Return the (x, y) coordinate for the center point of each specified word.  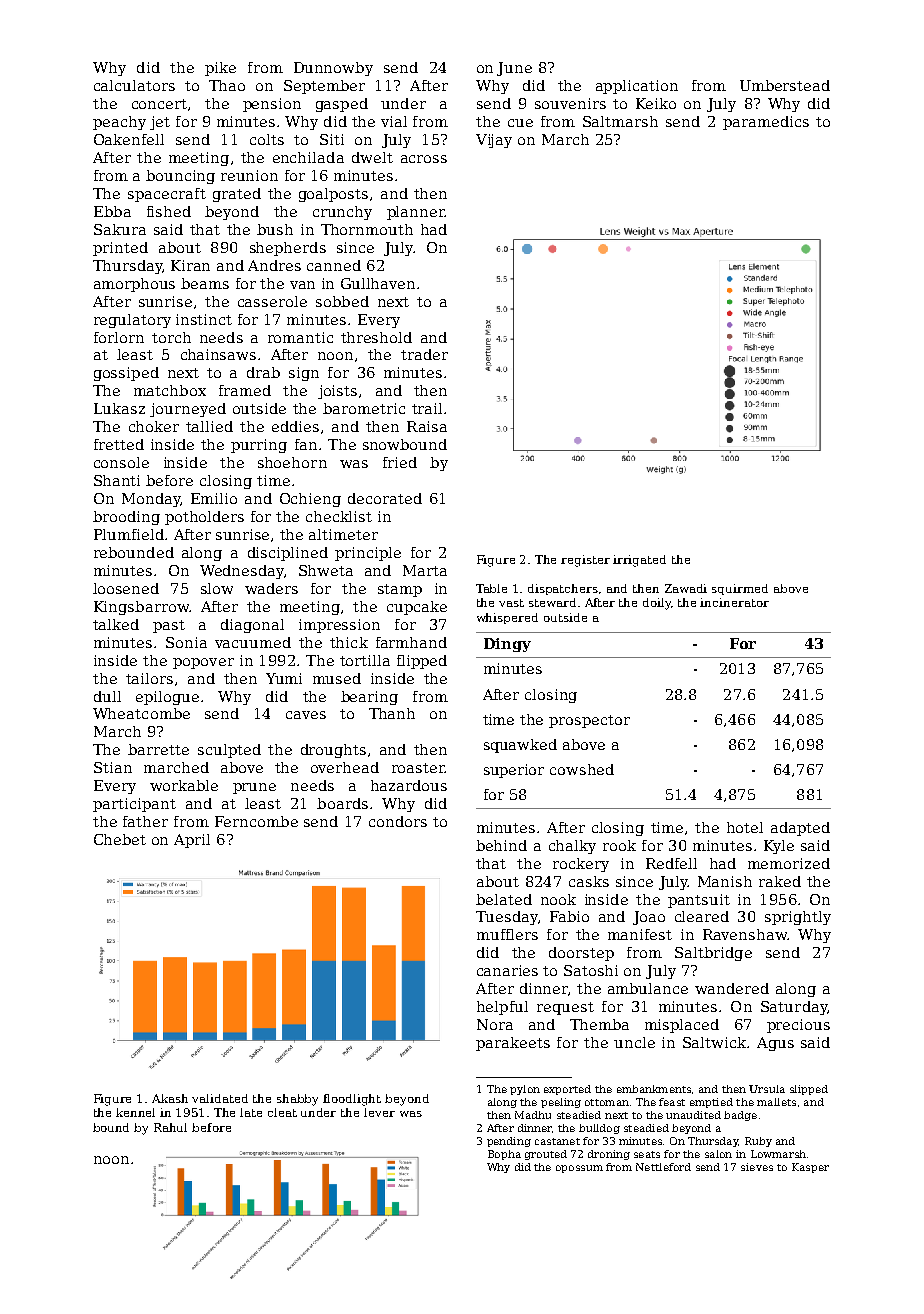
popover (203, 663)
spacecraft (167, 195)
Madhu (533, 1115)
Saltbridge (713, 954)
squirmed (740, 589)
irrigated (639, 561)
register (585, 561)
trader (424, 354)
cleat (282, 1112)
